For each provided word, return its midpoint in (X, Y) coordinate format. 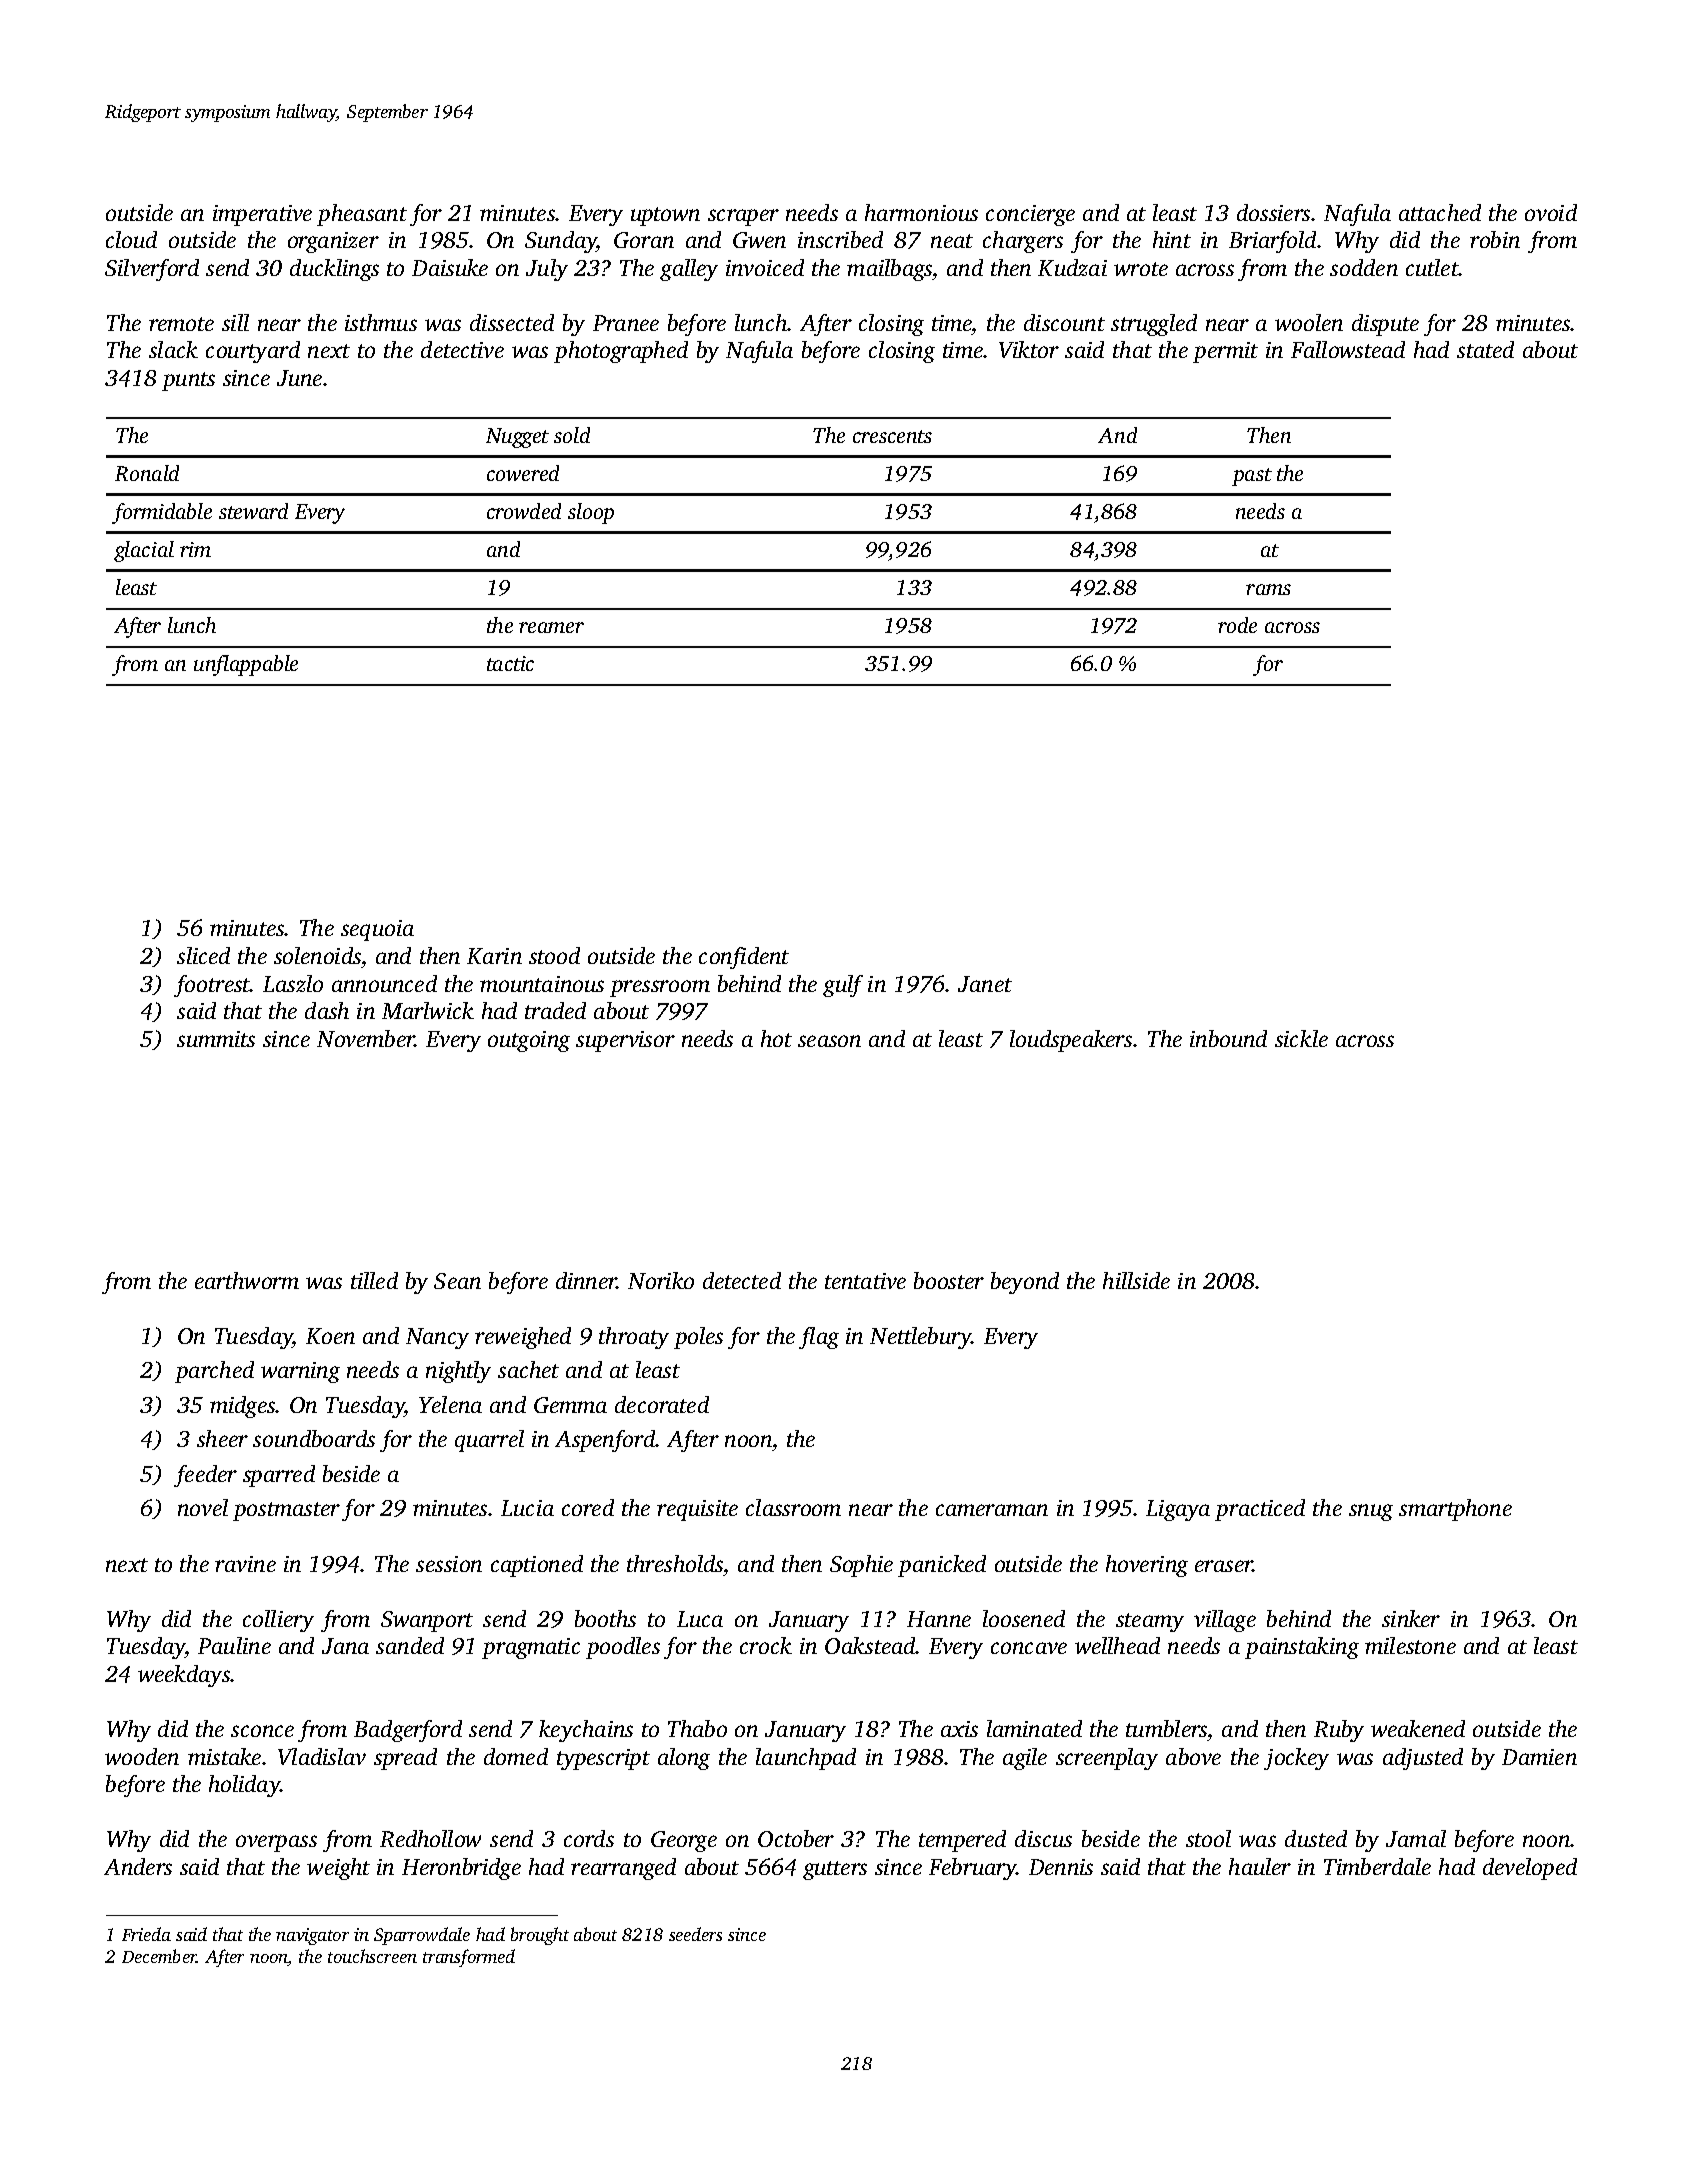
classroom (793, 1507)
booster (949, 1280)
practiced (1260, 1510)
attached (1440, 212)
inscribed (840, 239)
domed (516, 1756)
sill (235, 322)
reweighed (523, 1338)
